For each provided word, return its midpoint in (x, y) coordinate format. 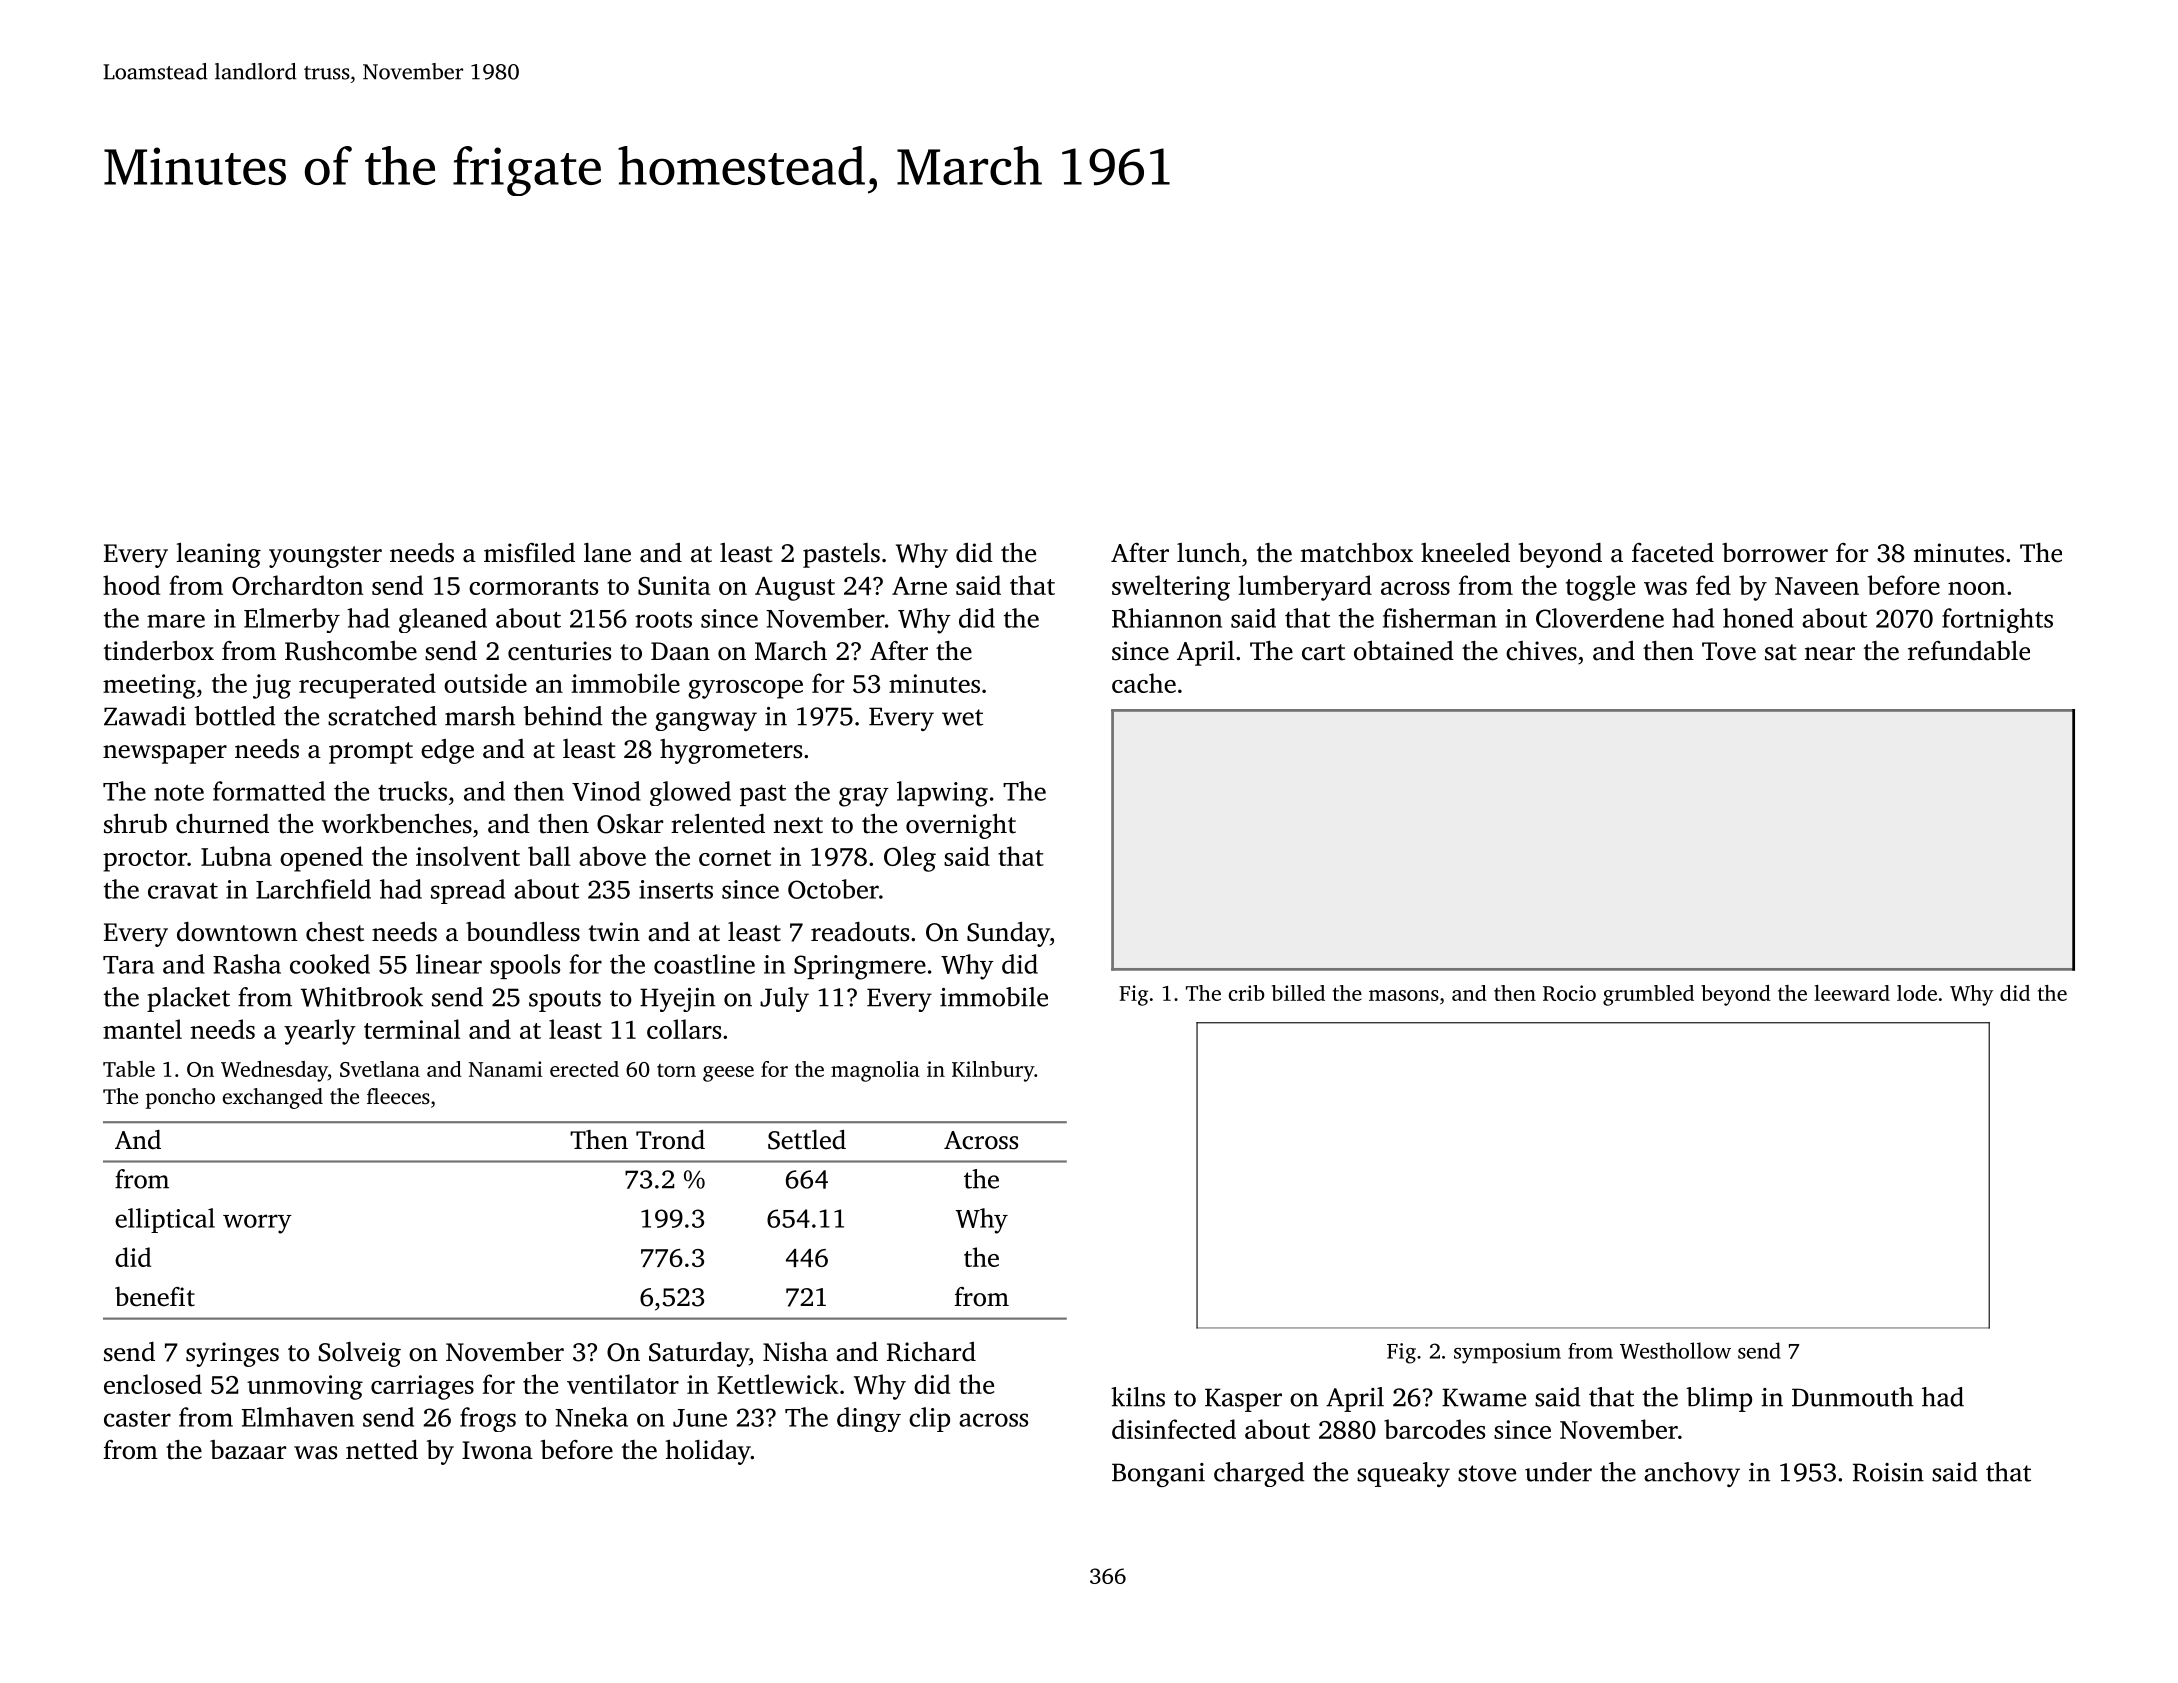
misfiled (529, 553)
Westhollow (1675, 1350)
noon (1976, 588)
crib (1246, 993)
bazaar (248, 1450)
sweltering (1171, 588)
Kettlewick (778, 1384)
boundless (523, 932)
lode (1917, 993)
